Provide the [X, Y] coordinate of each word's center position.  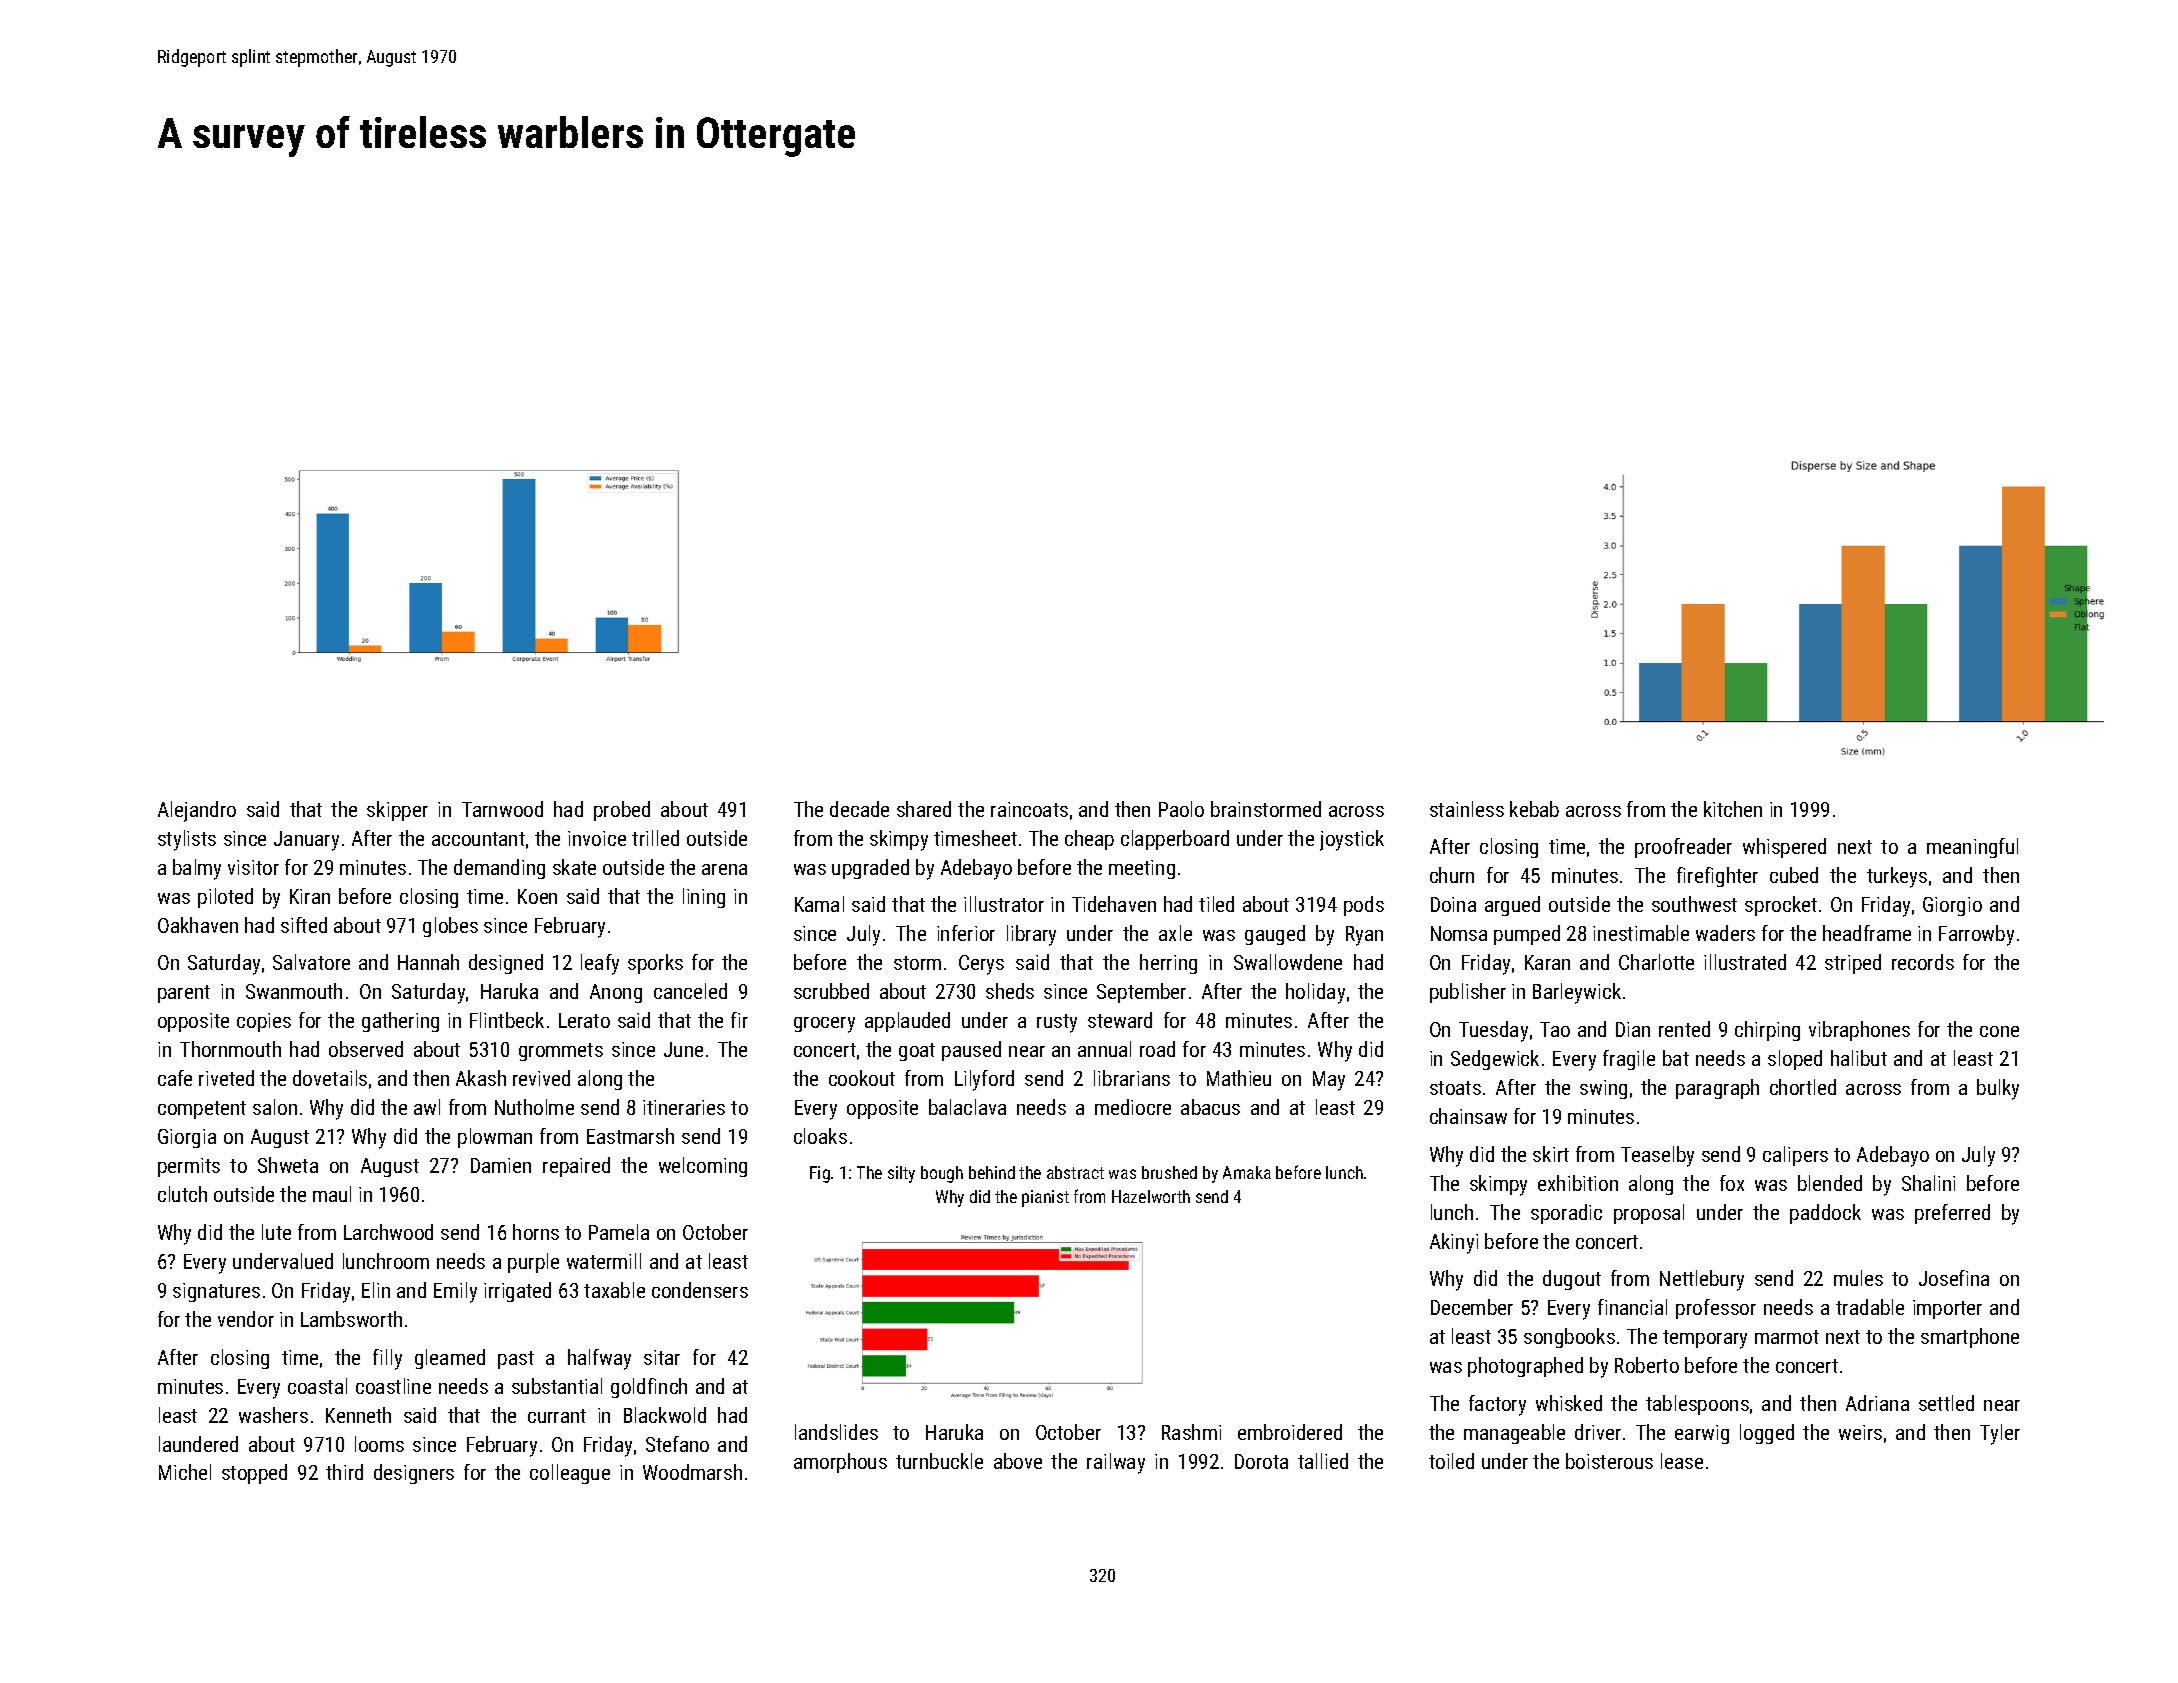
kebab [1534, 809]
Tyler [2000, 1434]
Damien [501, 1165]
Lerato [584, 1020]
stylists [187, 840]
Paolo [1181, 809]
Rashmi [1191, 1432]
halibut [1859, 1058]
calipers [1795, 1156]
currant [557, 1416]
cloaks [820, 1136]
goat [917, 1052]
